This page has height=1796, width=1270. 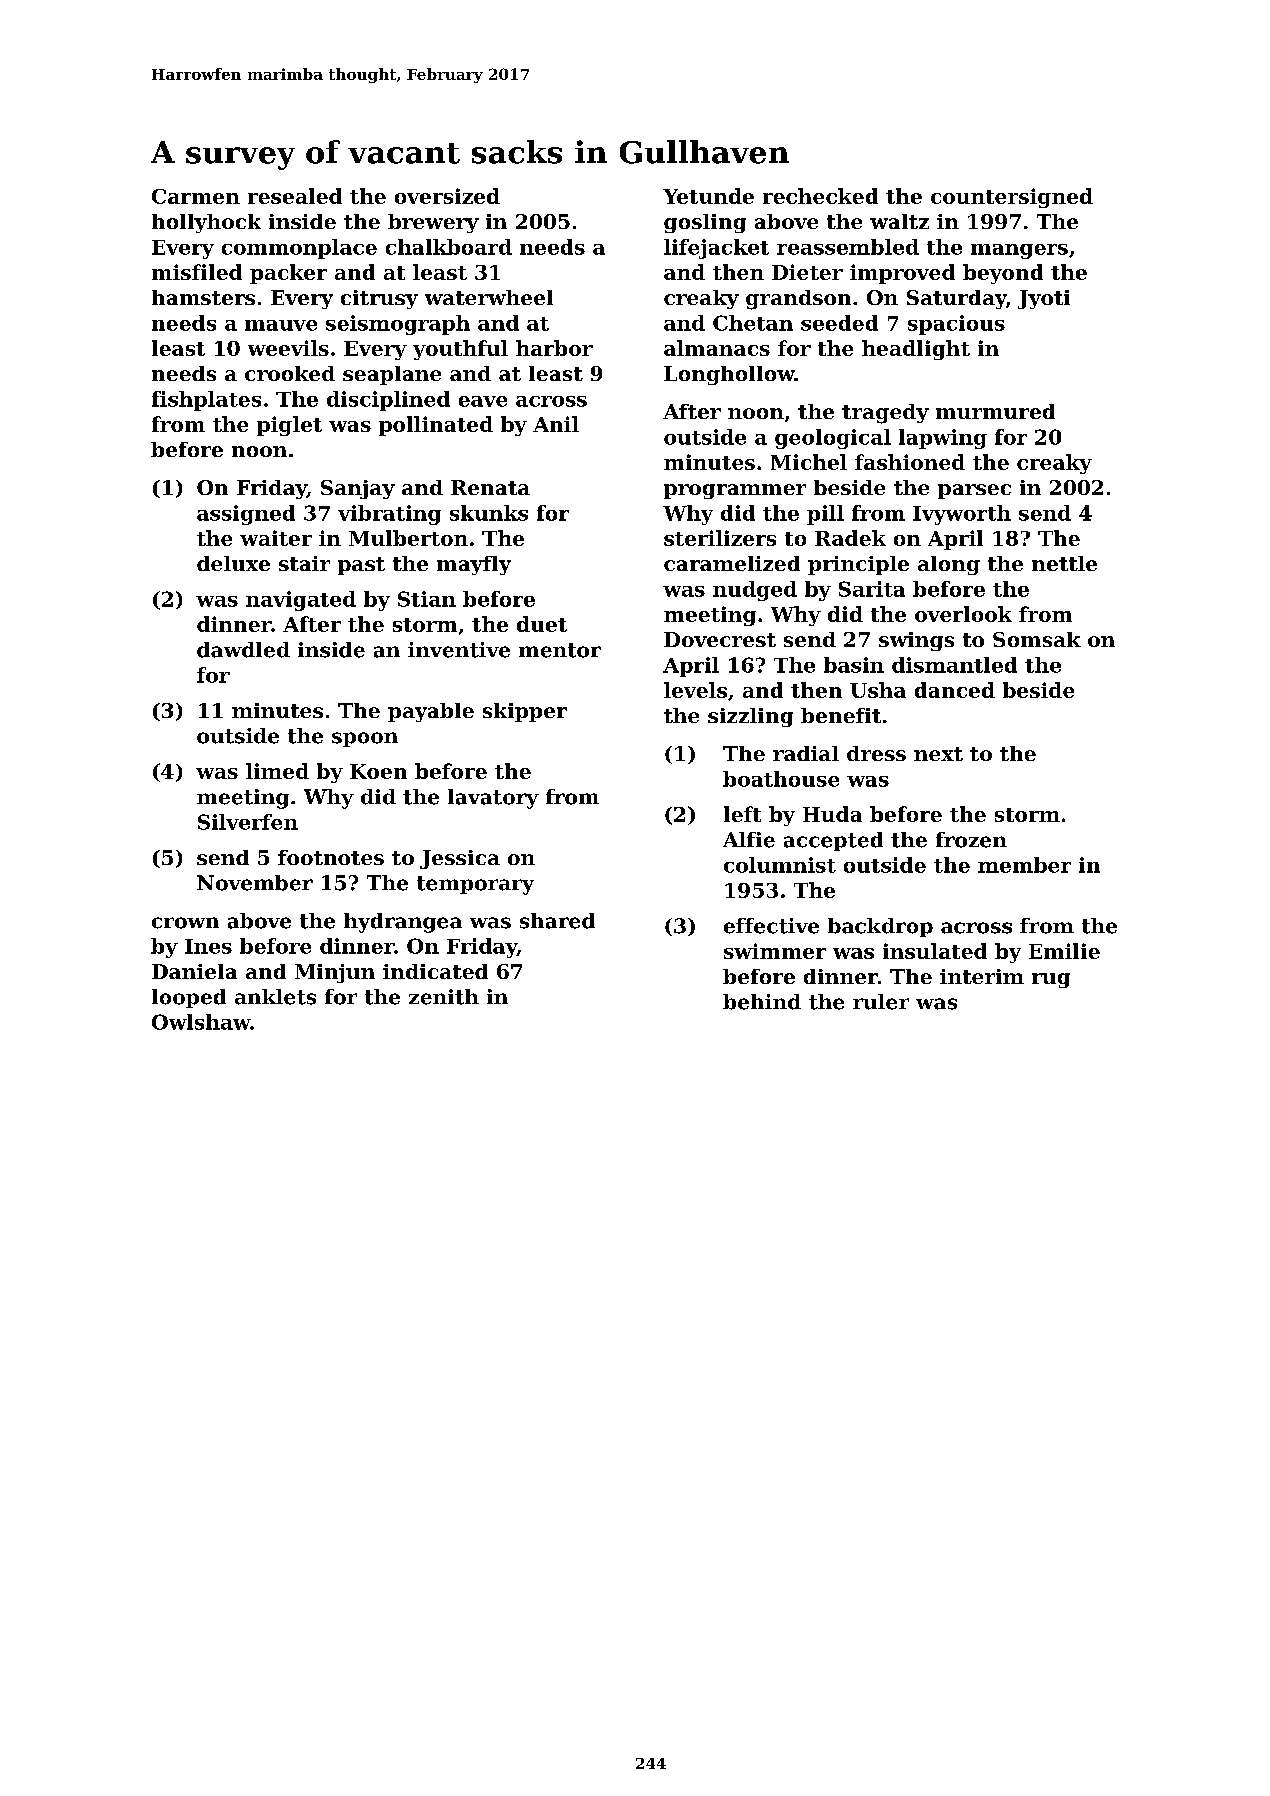 I want to click on rug, so click(x=1051, y=980).
